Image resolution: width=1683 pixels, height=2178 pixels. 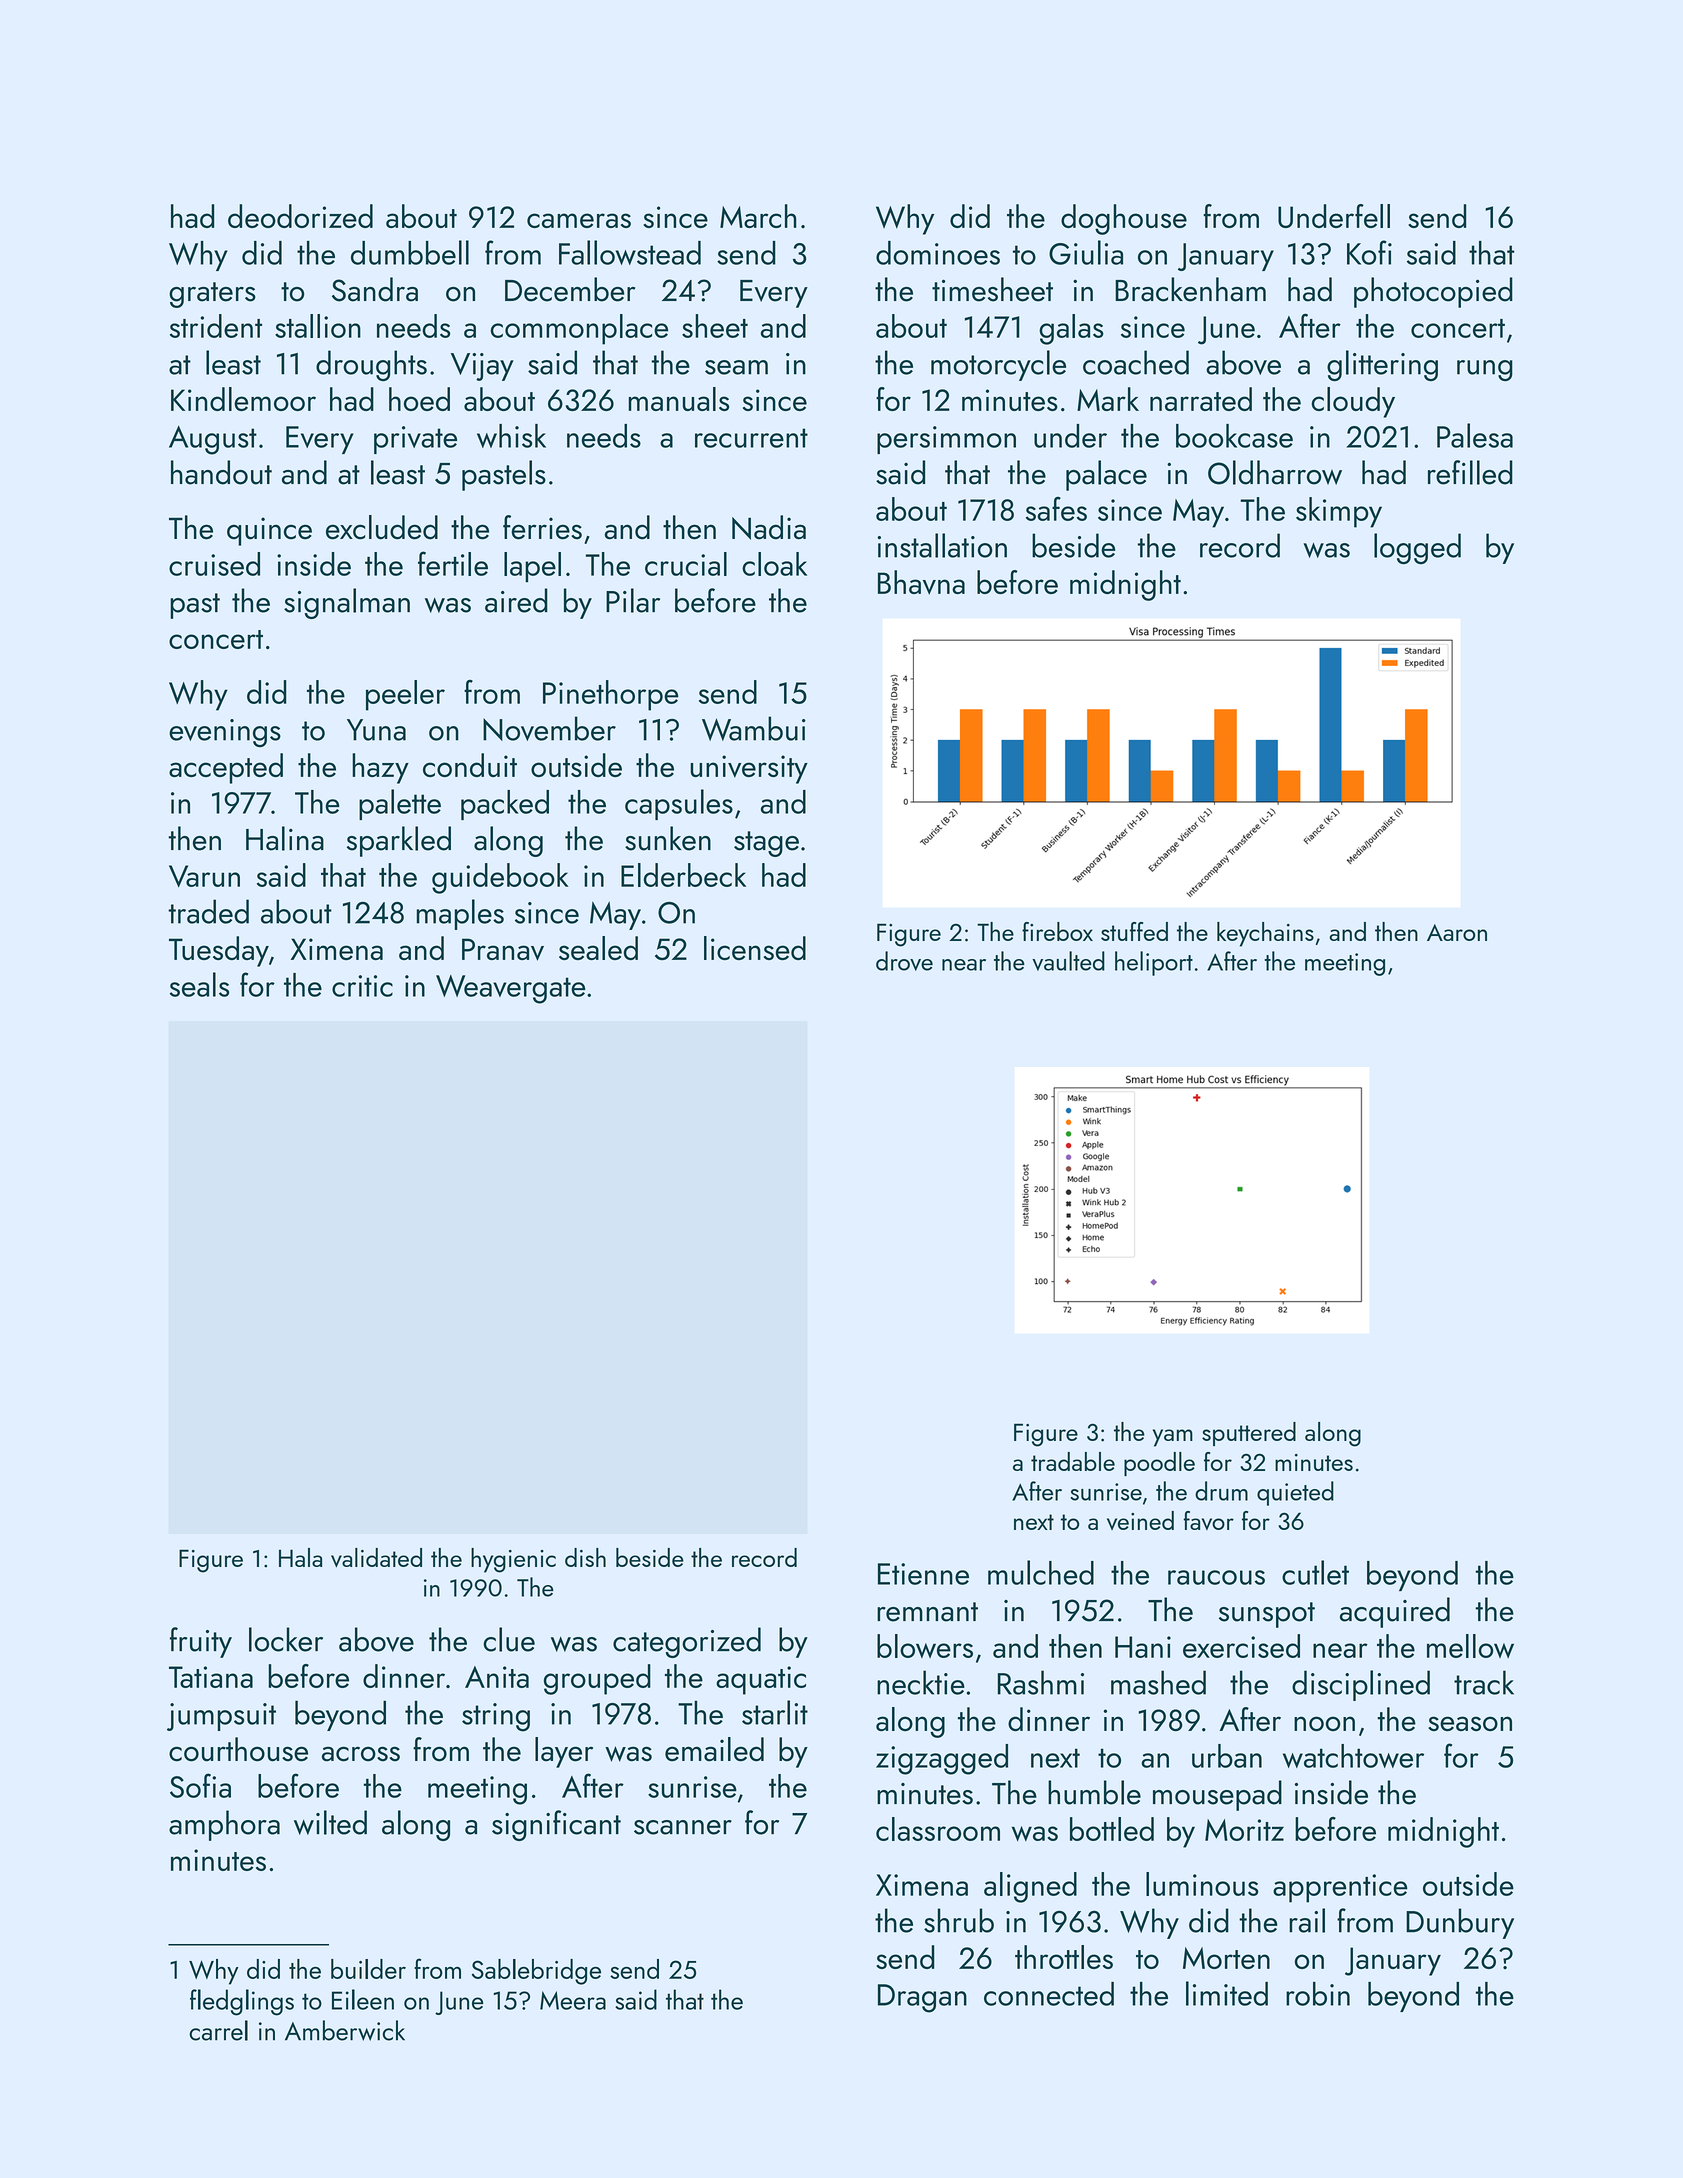 What do you see at coordinates (556, 1825) in the image?
I see `significant` at bounding box center [556, 1825].
